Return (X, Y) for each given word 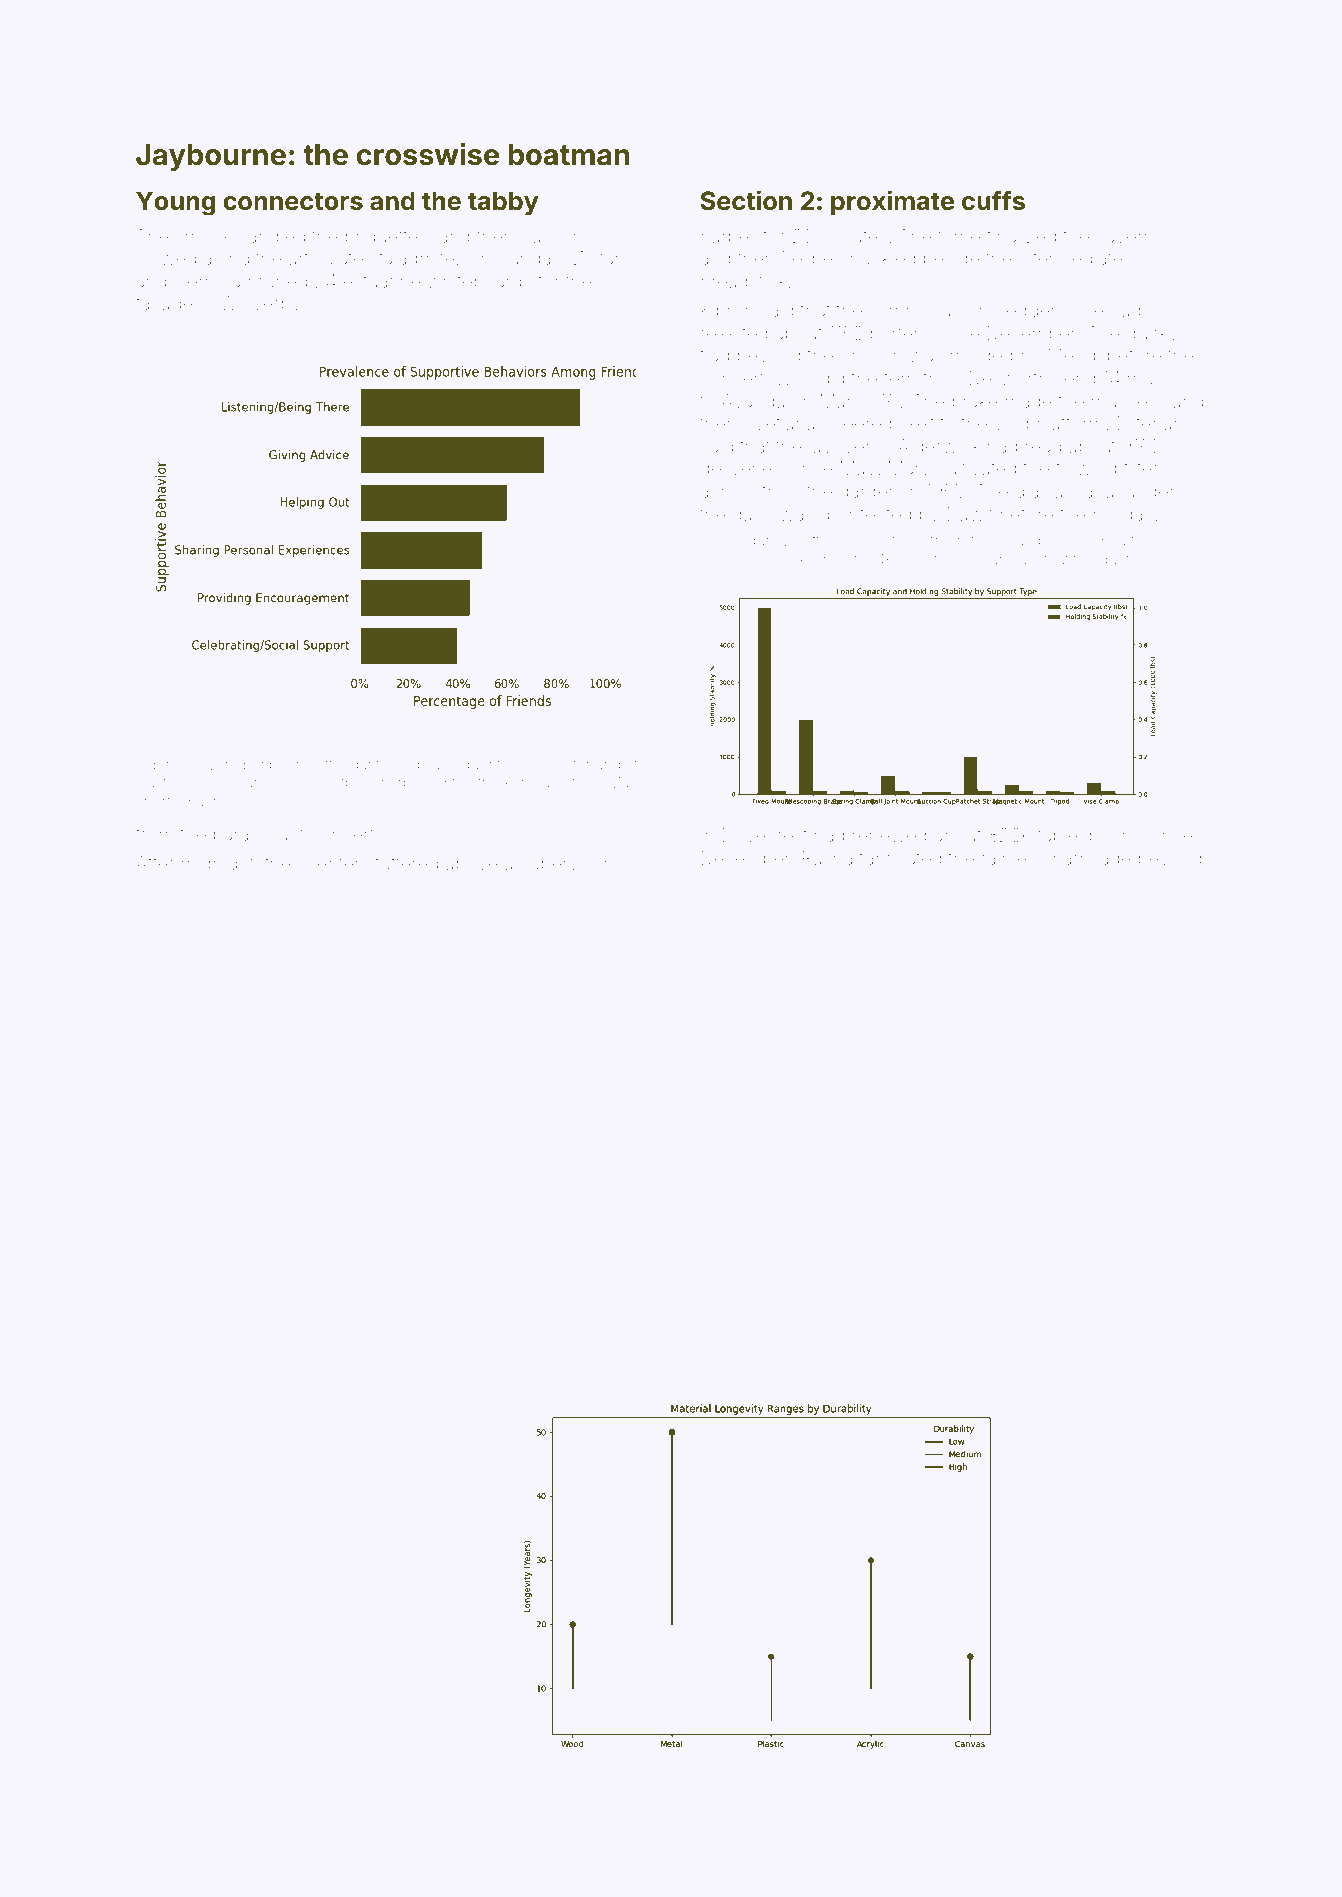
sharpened (410, 785)
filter (1140, 467)
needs (406, 764)
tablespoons (1089, 836)
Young (175, 203)
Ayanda (753, 403)
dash (752, 514)
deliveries (741, 468)
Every (218, 765)
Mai (620, 782)
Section (746, 200)
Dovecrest (765, 835)
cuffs (993, 201)
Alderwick (939, 446)
